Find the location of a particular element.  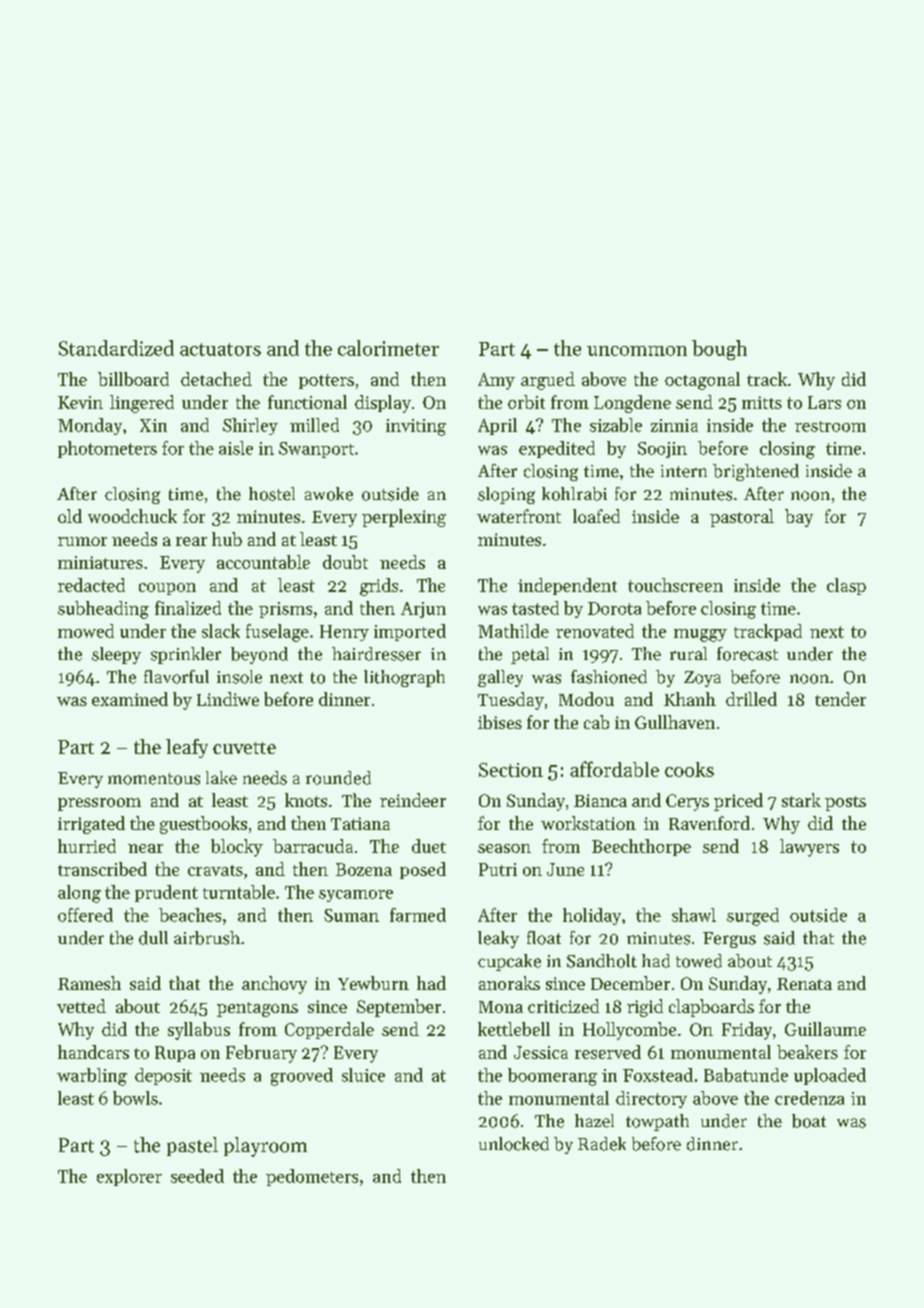

Zoya is located at coordinates (702, 679).
